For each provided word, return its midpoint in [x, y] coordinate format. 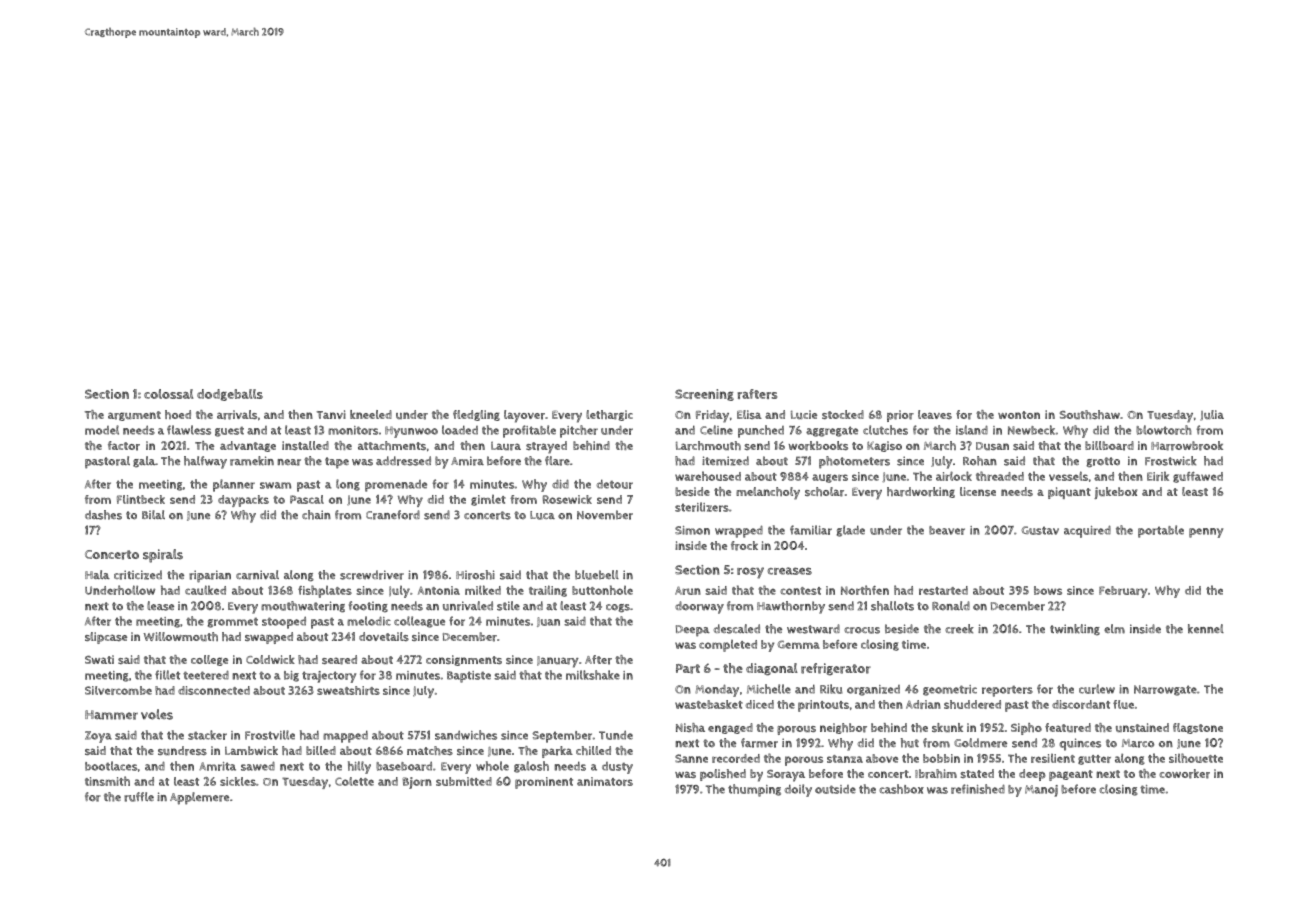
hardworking [921, 492]
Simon [692, 530]
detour [615, 484]
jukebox [1115, 493]
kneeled [371, 414]
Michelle [769, 689]
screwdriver [372, 575]
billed [321, 750]
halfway [205, 462]
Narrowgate [1165, 690]
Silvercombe [118, 690]
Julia [1212, 415]
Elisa [749, 414]
